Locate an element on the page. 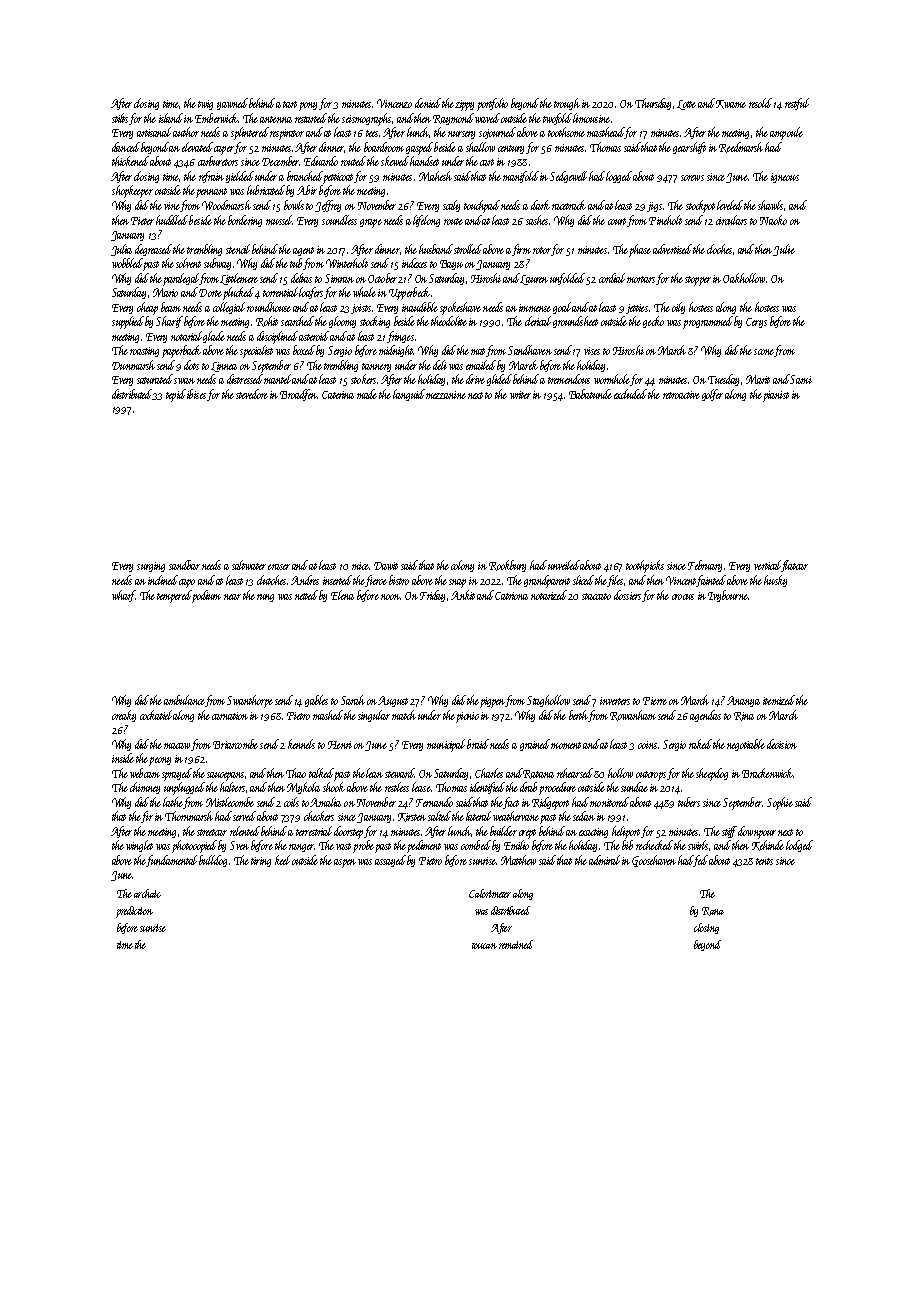  Ratana is located at coordinates (539, 774).
